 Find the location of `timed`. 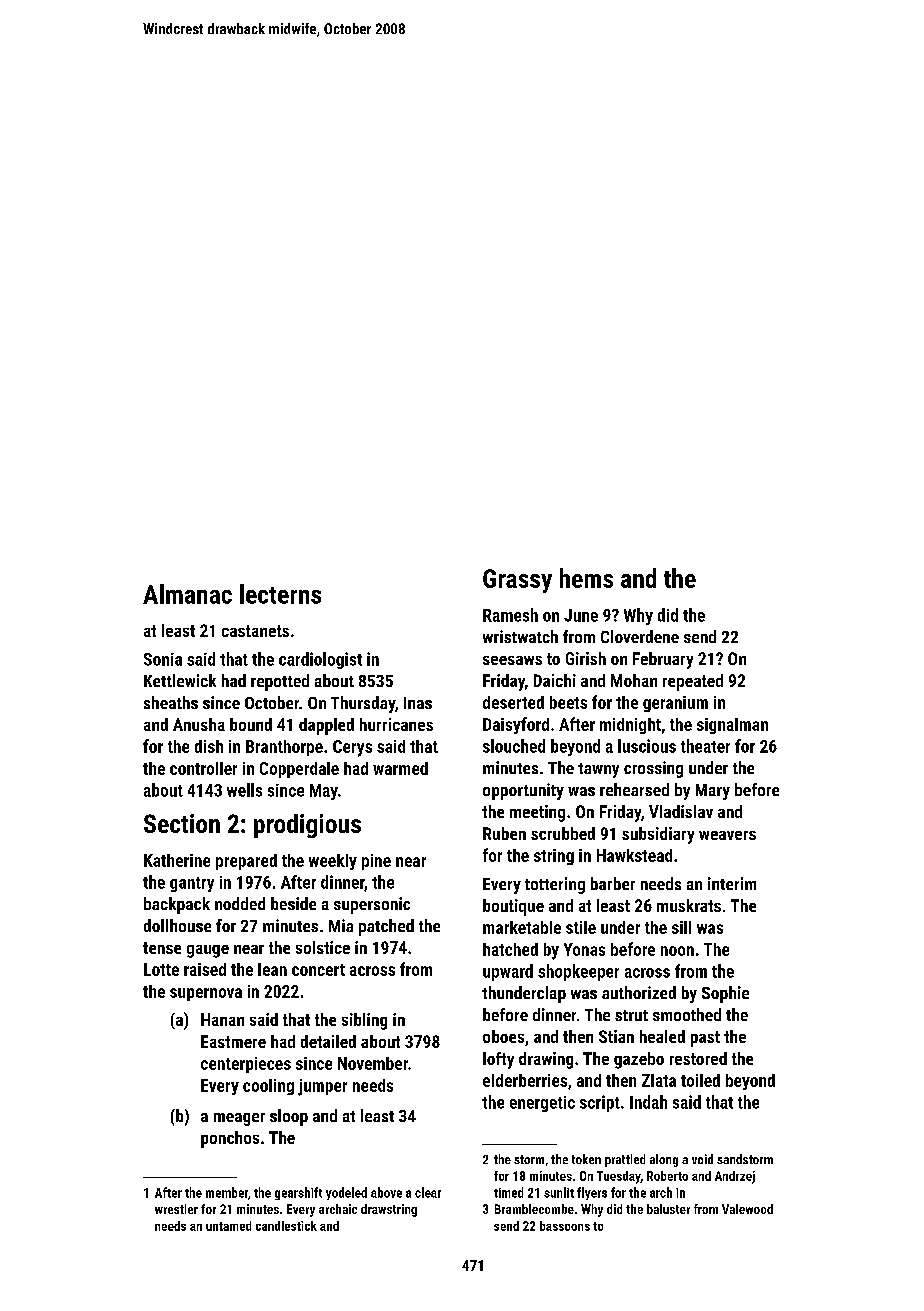

timed is located at coordinates (508, 1192).
